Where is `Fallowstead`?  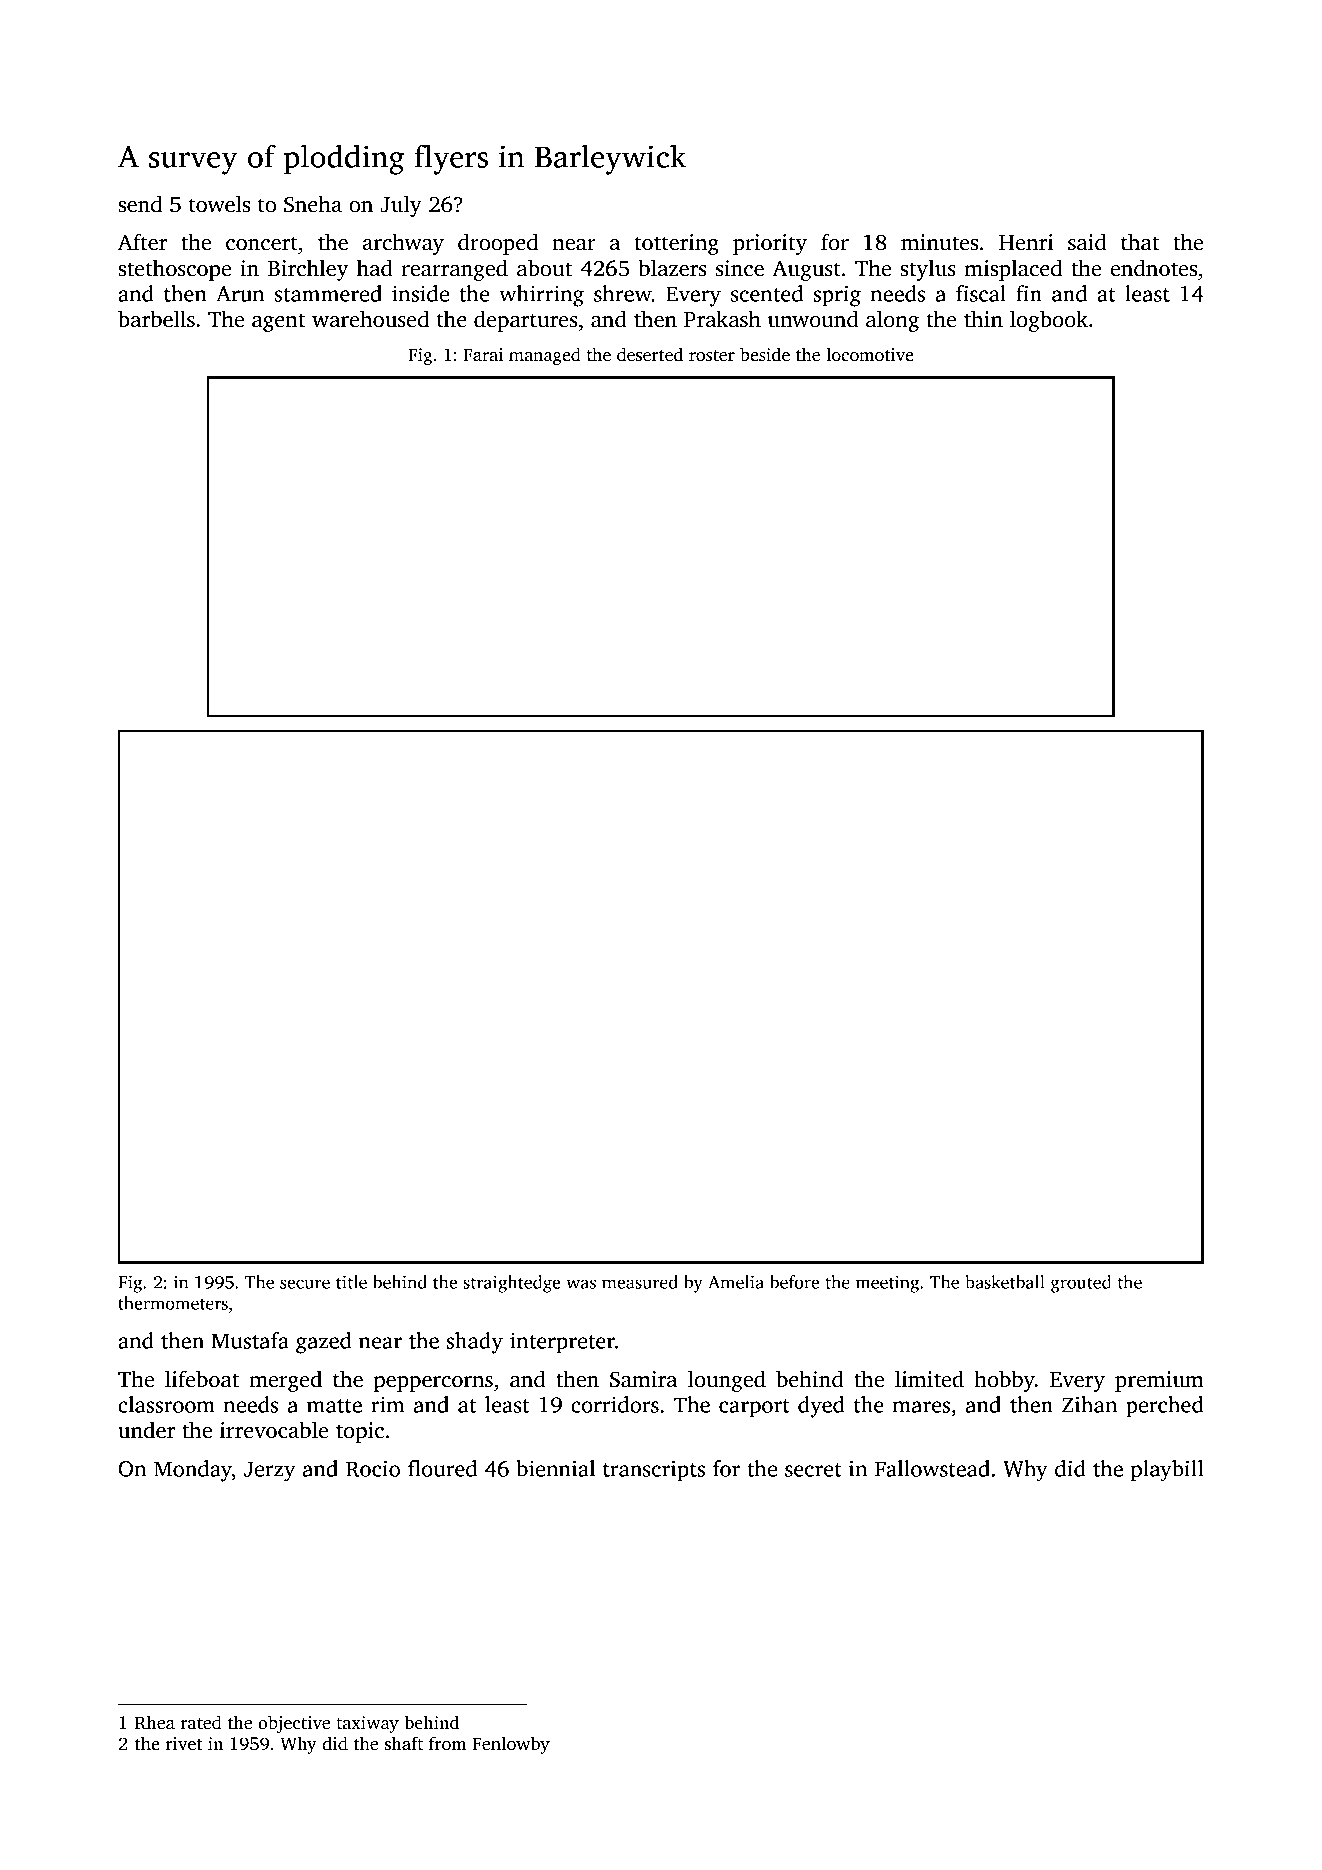 Fallowstead is located at coordinates (932, 1468).
